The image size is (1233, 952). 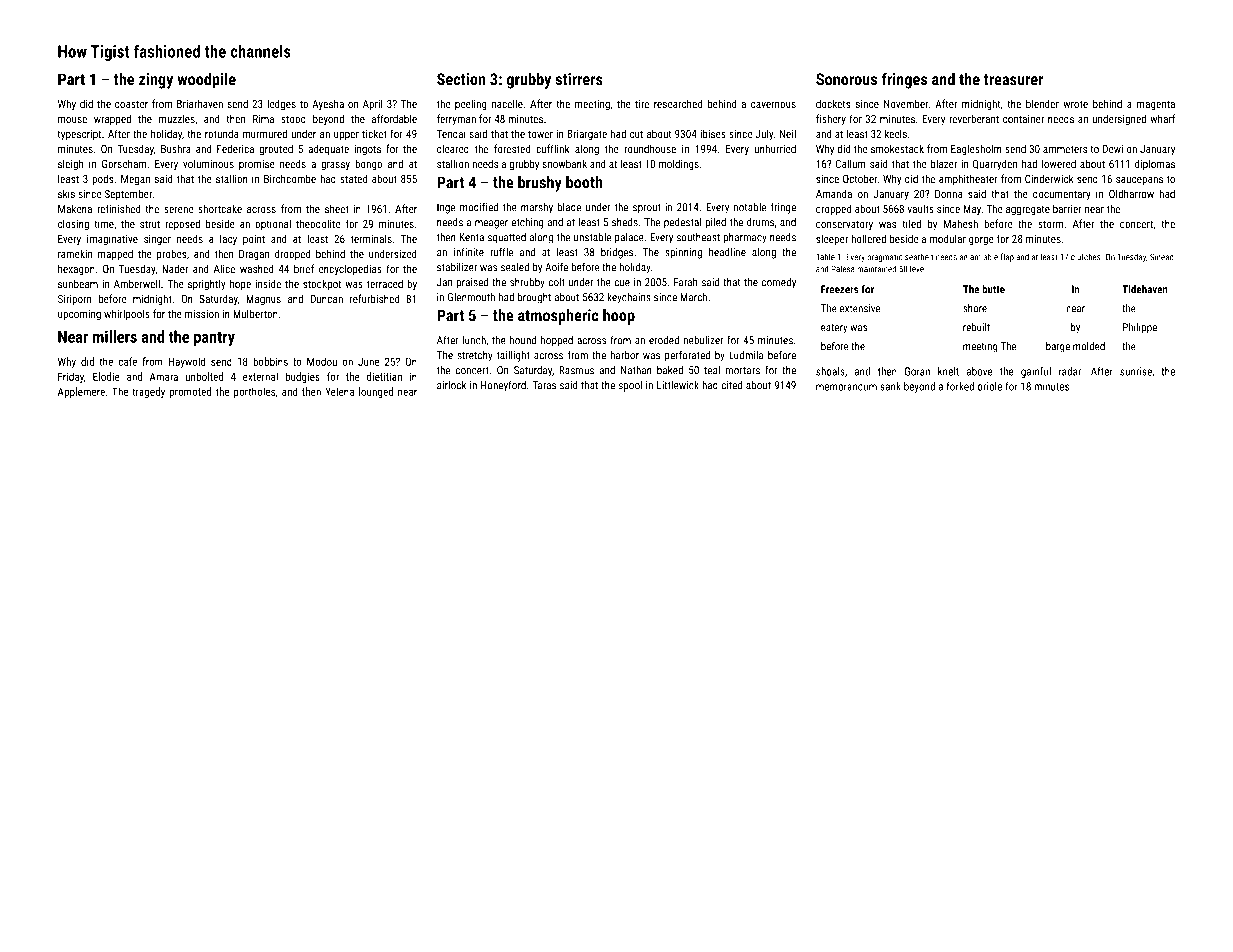 I want to click on Dewi, so click(x=1113, y=149).
